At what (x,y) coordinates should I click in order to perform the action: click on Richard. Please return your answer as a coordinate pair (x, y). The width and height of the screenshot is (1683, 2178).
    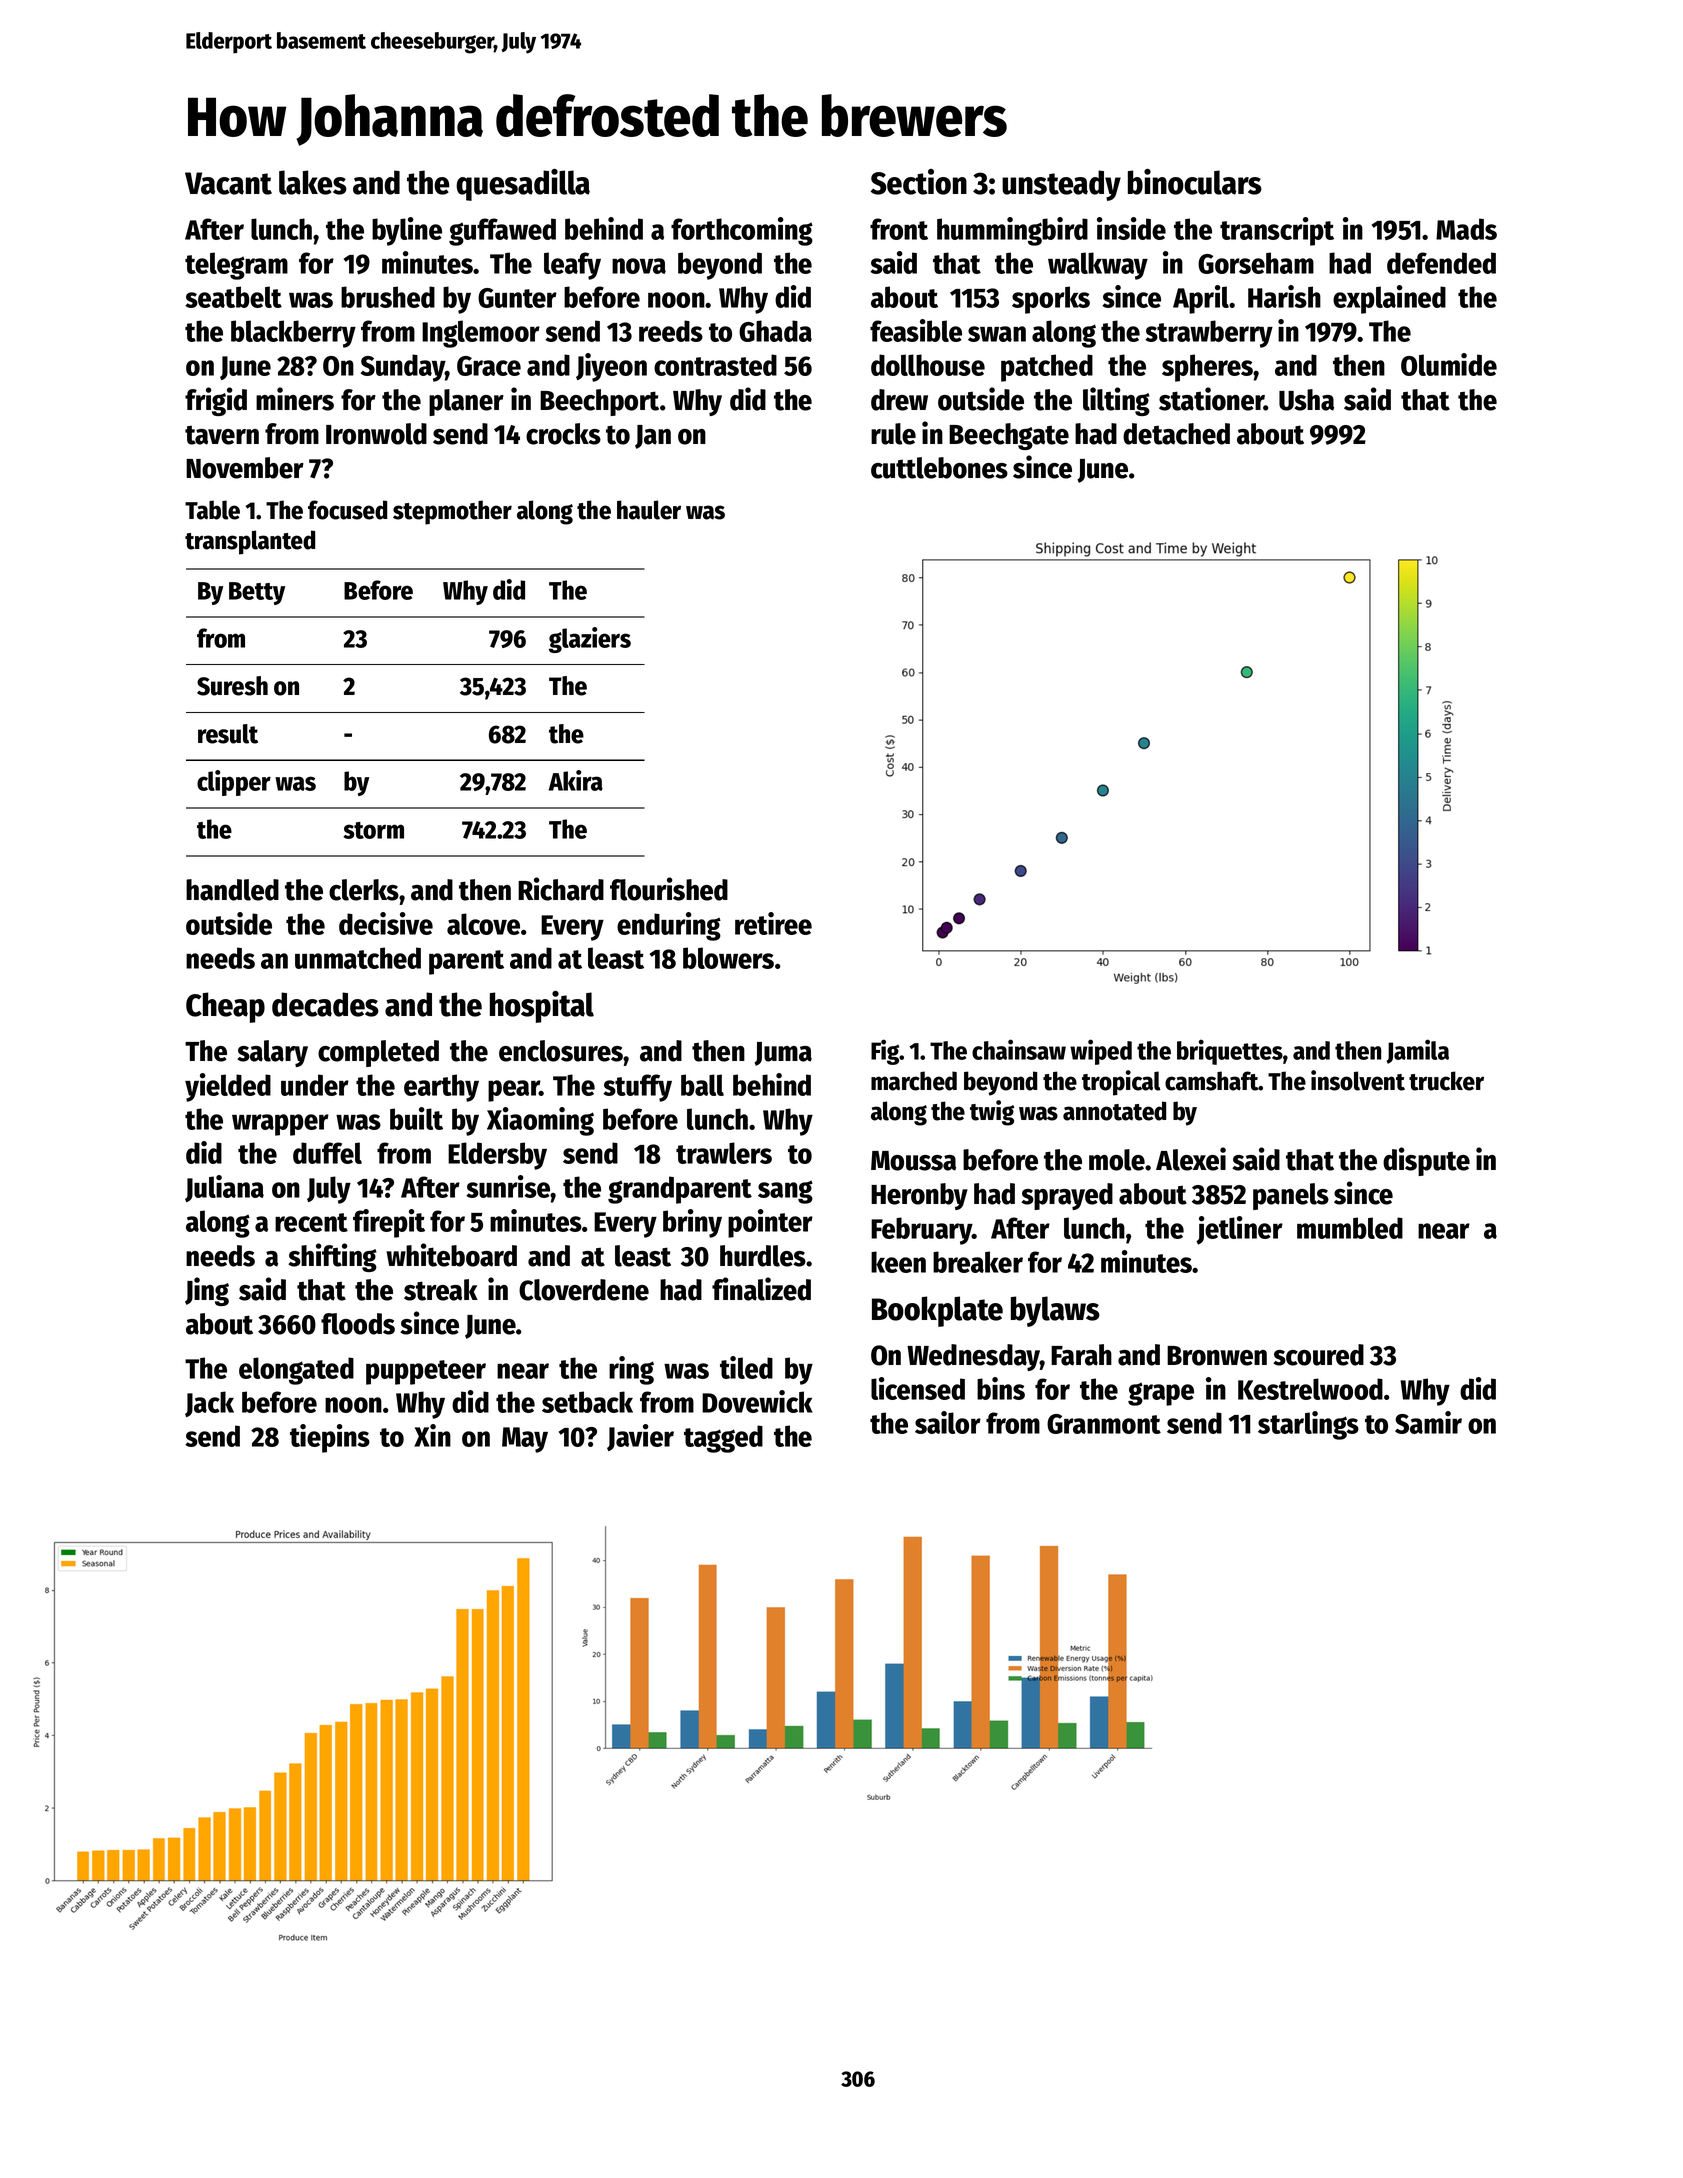
    Looking at the image, I should click on (561, 889).
